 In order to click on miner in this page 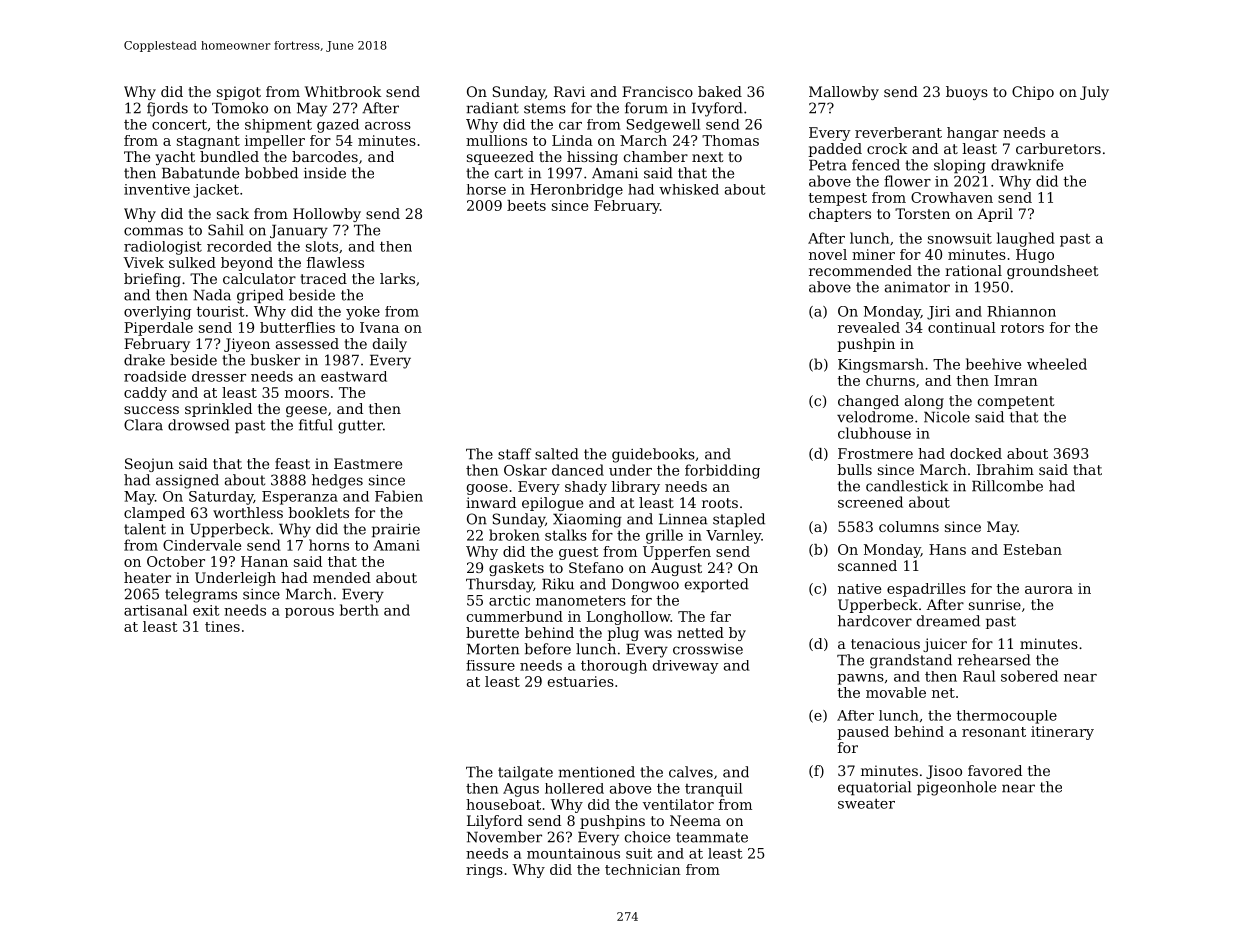, I will do `click(873, 254)`.
